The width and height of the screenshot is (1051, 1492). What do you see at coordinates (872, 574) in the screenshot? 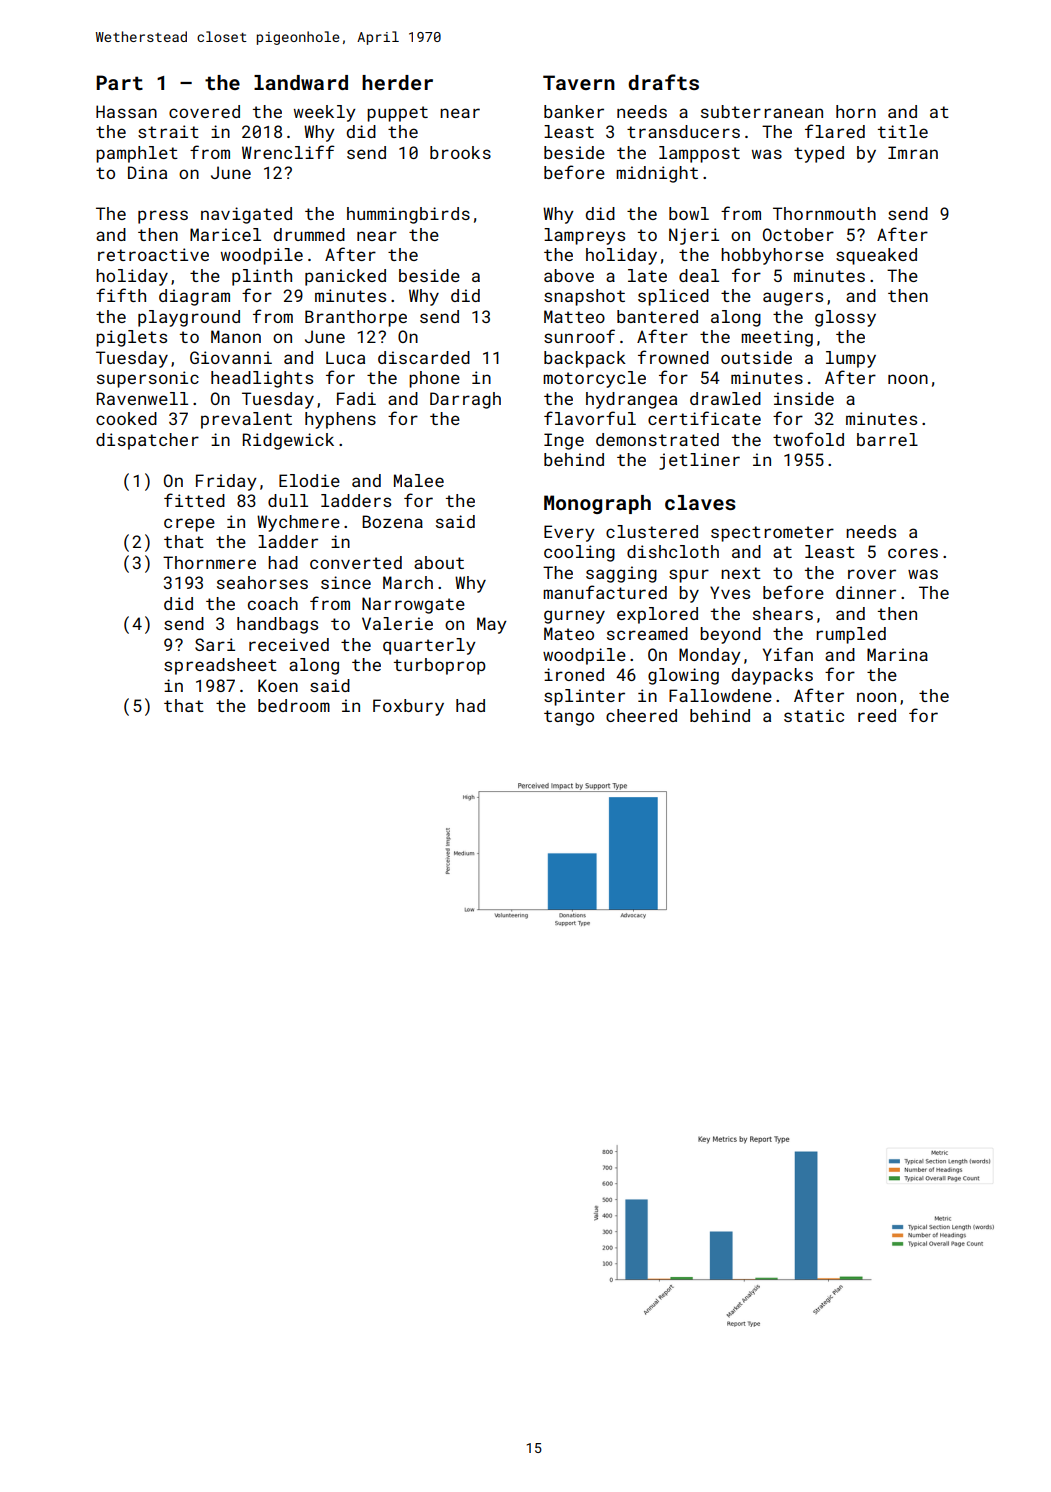
I see `rover` at bounding box center [872, 574].
